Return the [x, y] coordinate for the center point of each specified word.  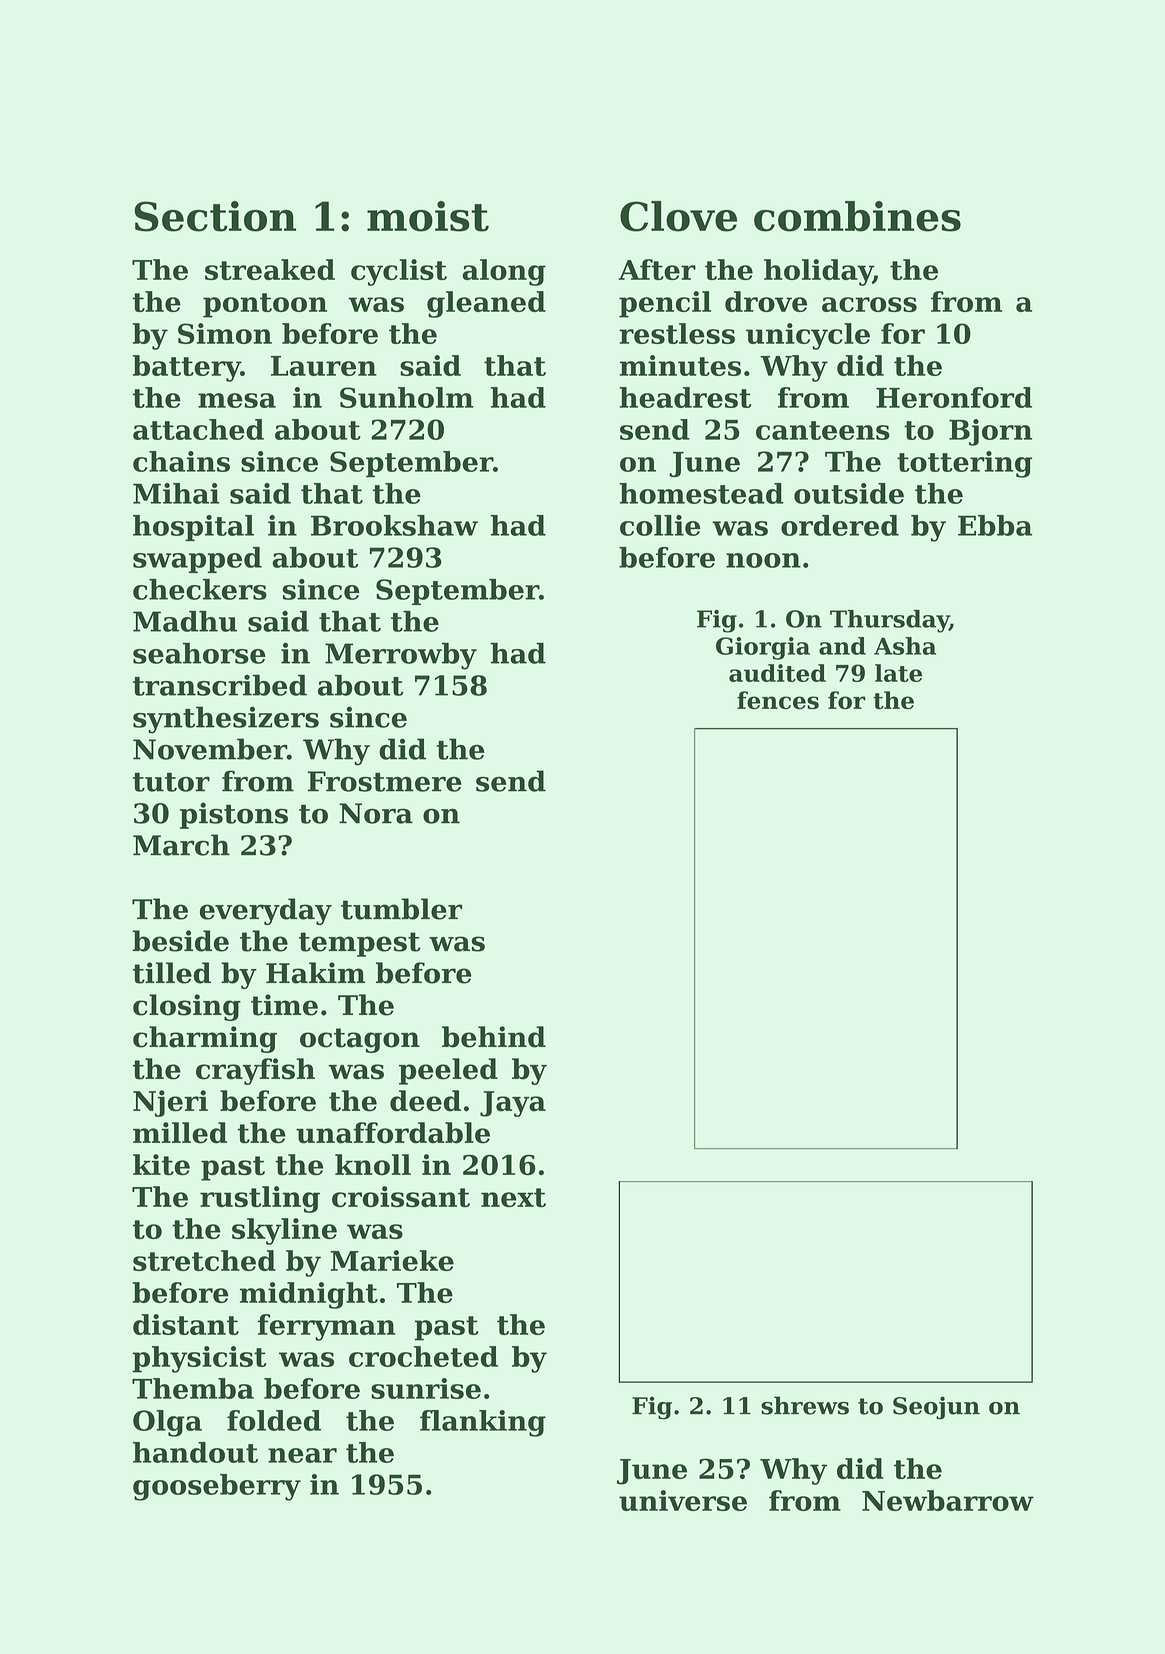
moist [428, 216]
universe [683, 1500]
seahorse [199, 653]
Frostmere [385, 781]
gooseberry [217, 1487]
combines [857, 216]
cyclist [399, 272]
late [898, 673]
